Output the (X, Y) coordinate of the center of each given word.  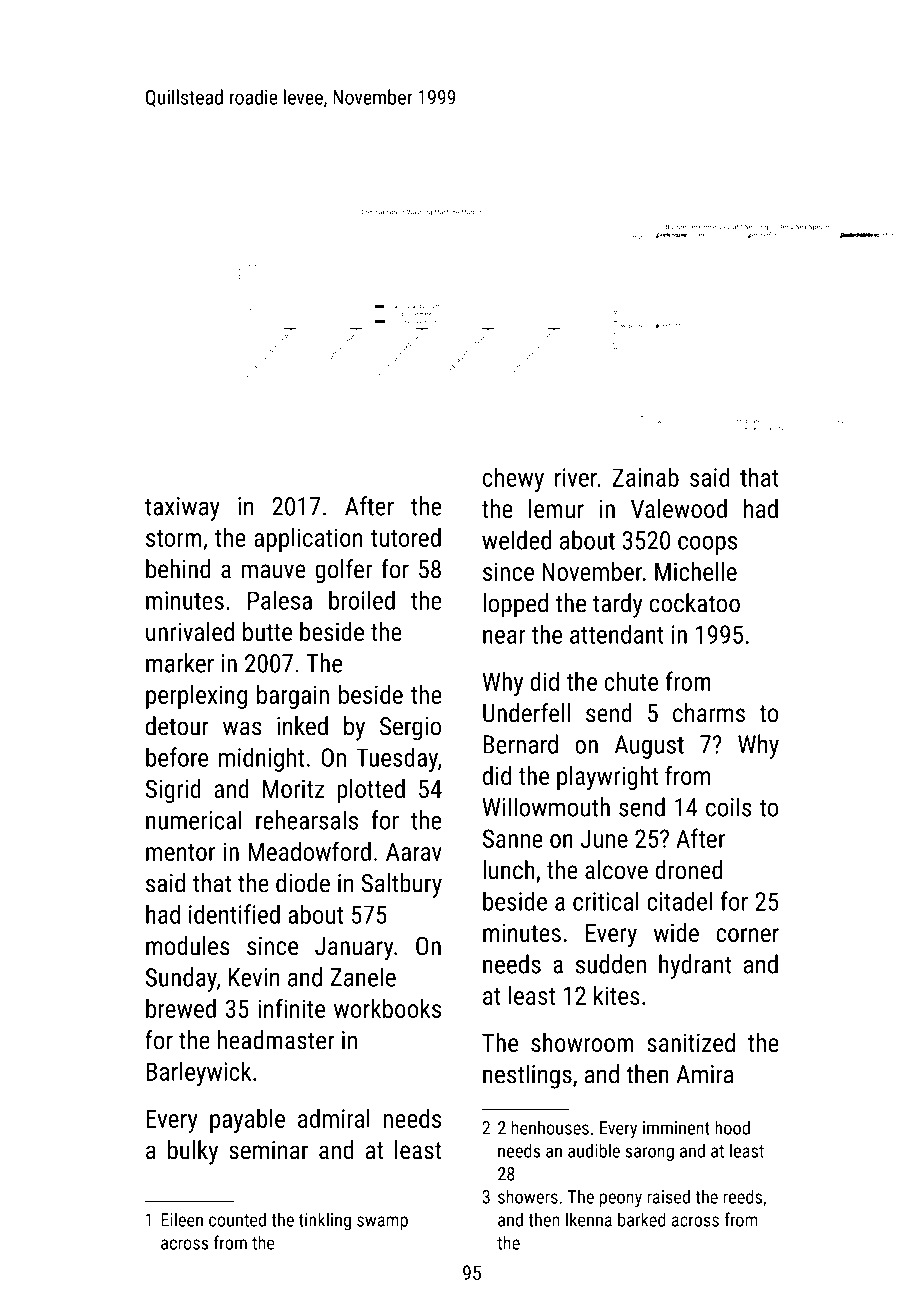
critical (606, 901)
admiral (334, 1118)
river (576, 477)
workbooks (387, 1008)
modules (187, 945)
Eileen (182, 1219)
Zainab (646, 477)
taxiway (182, 509)
